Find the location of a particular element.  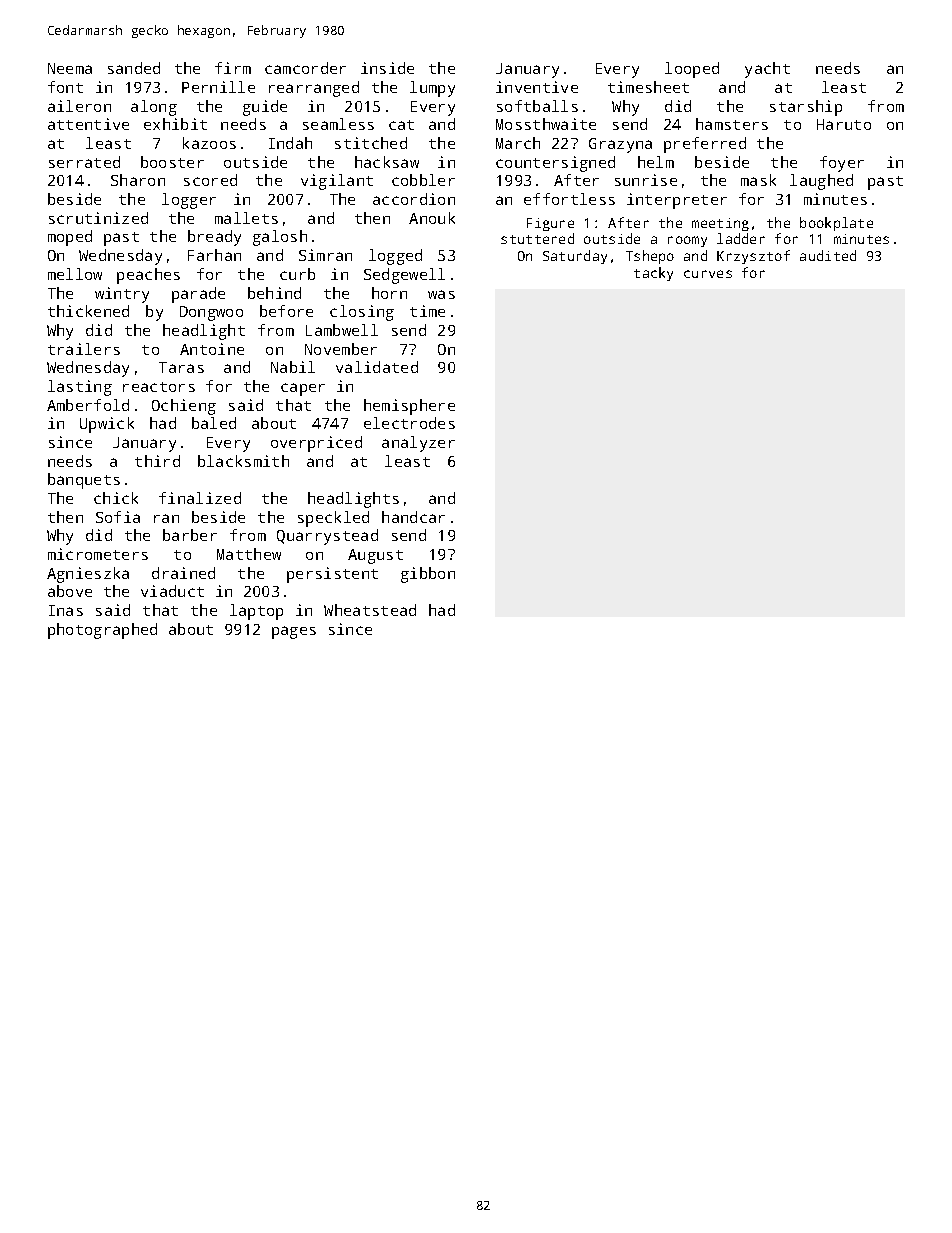

curves is located at coordinates (708, 274).
